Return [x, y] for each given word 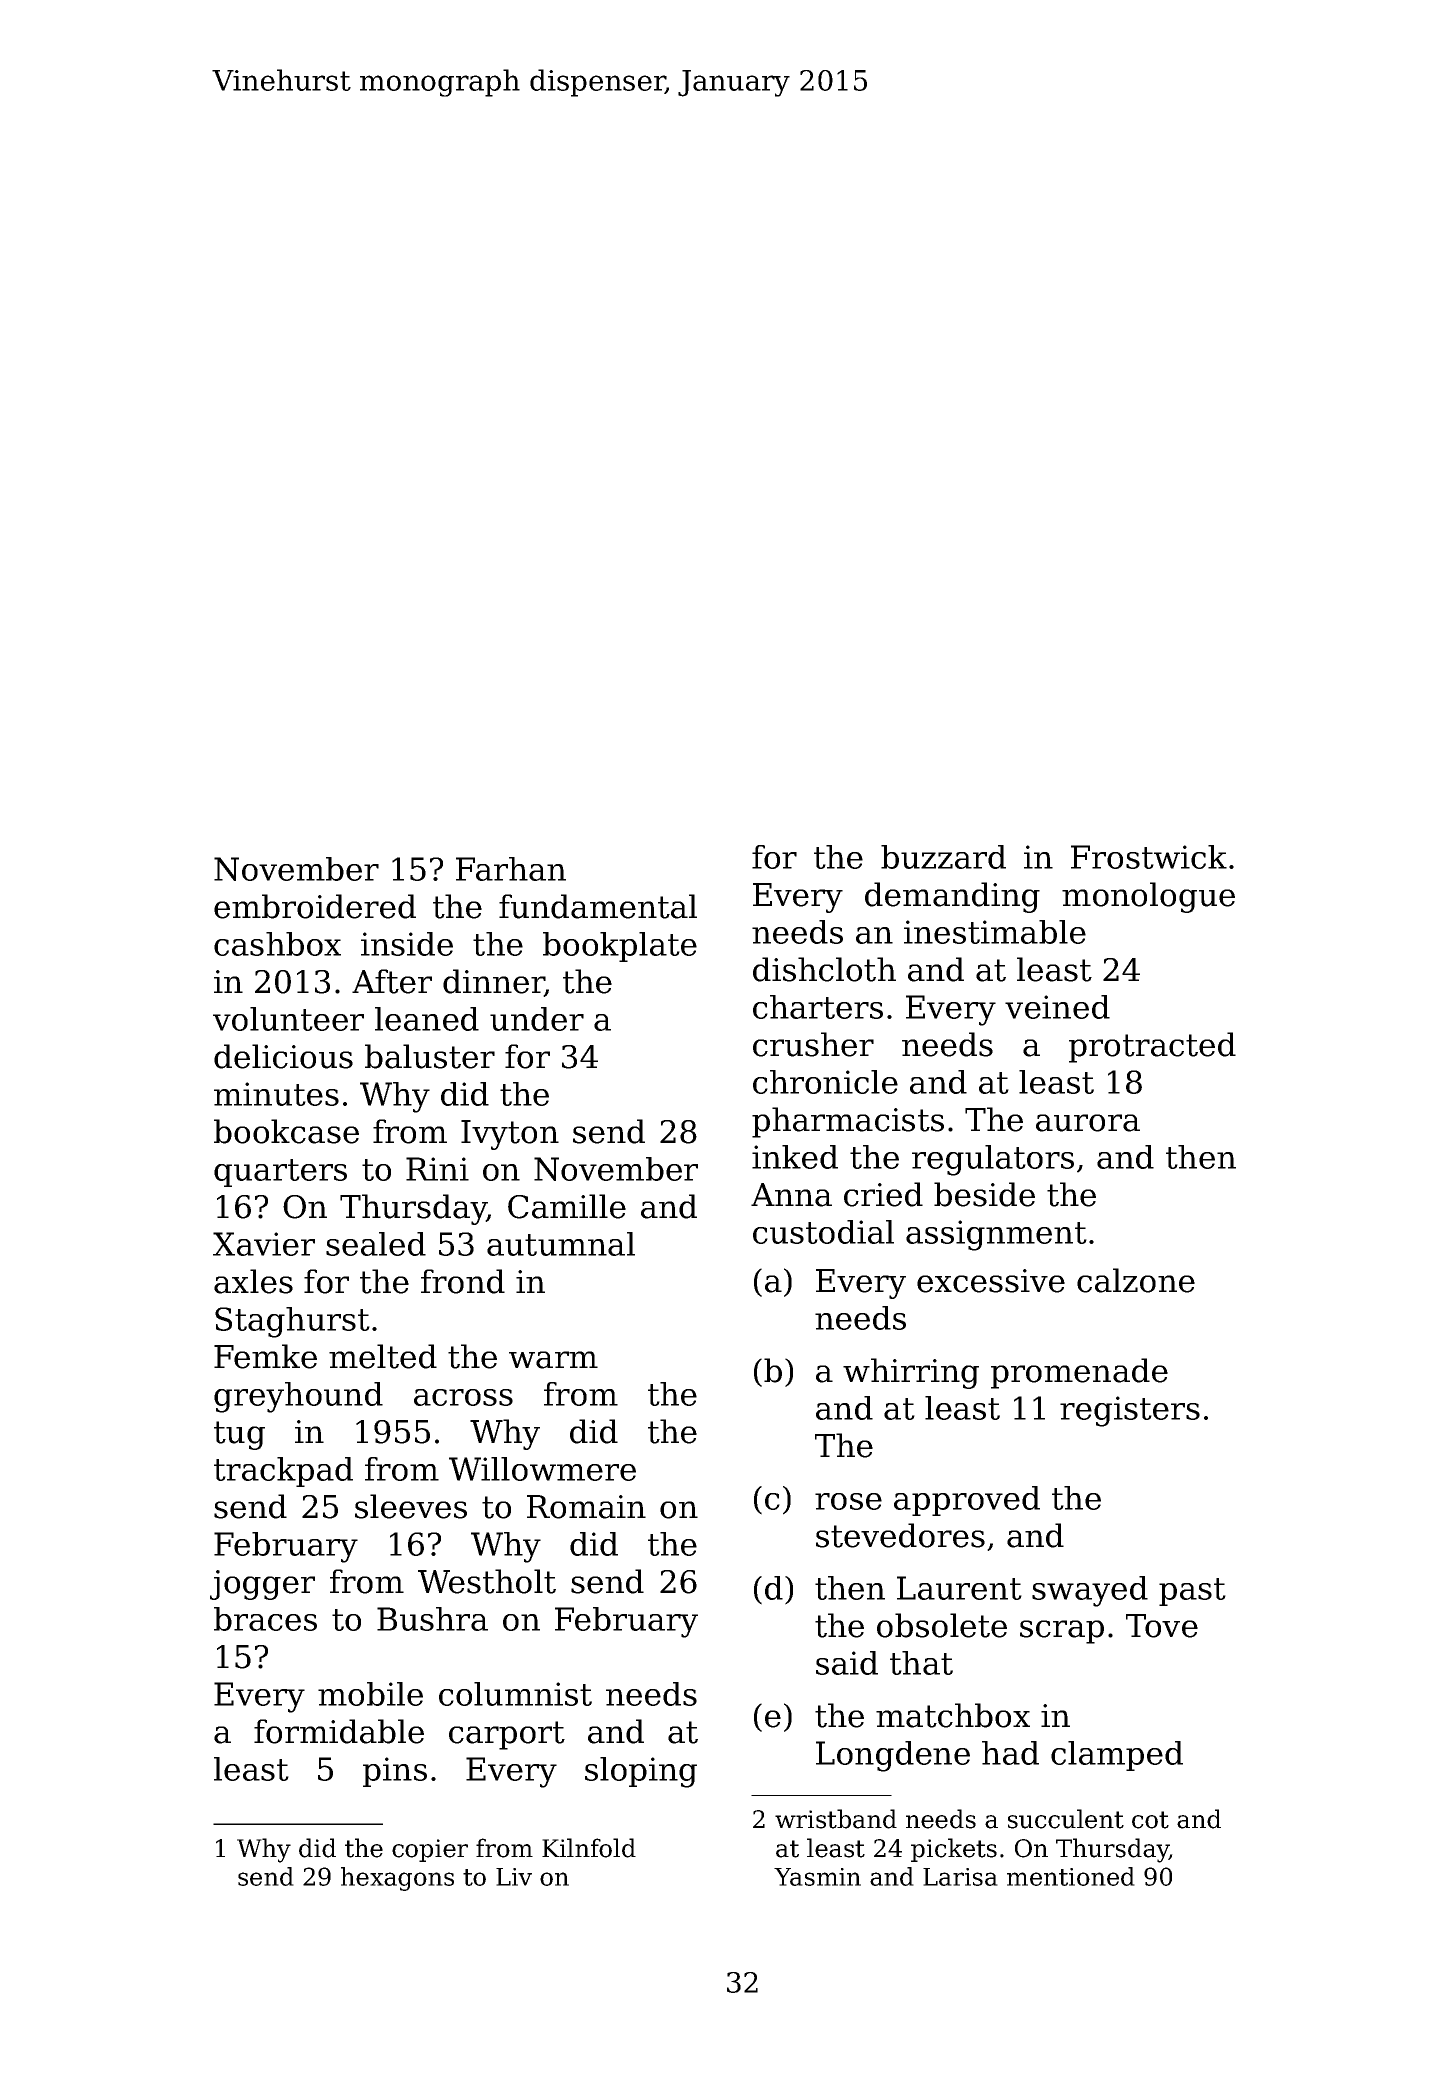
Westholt [487, 1581]
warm [553, 1360]
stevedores [900, 1535]
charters [818, 1007]
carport [507, 1735]
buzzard [943, 857]
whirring [911, 1373]
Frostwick [1149, 857]
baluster [430, 1056]
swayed [1090, 1591]
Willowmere [542, 1469]
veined [1057, 1007]
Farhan [511, 869]
